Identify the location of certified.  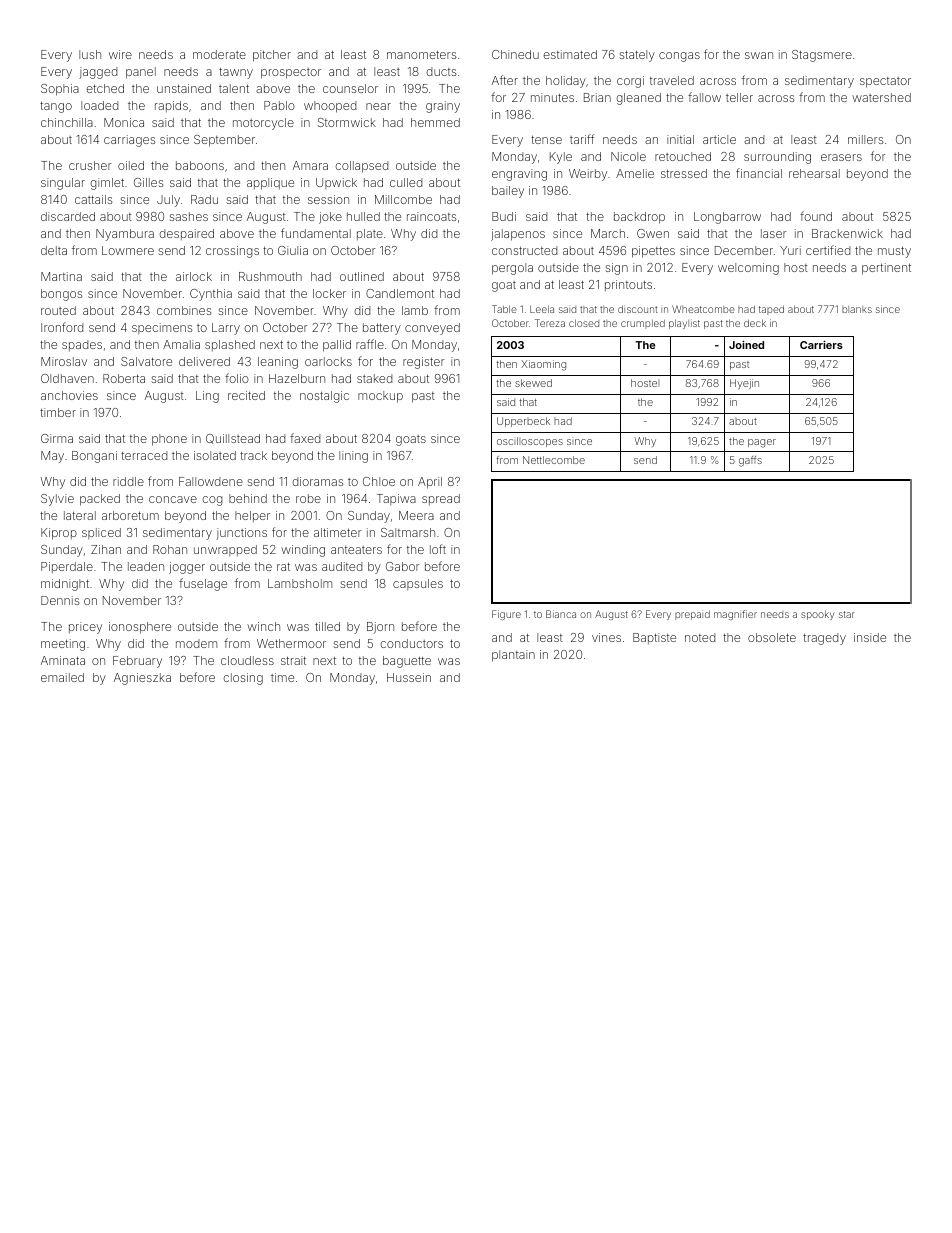
(828, 250).
